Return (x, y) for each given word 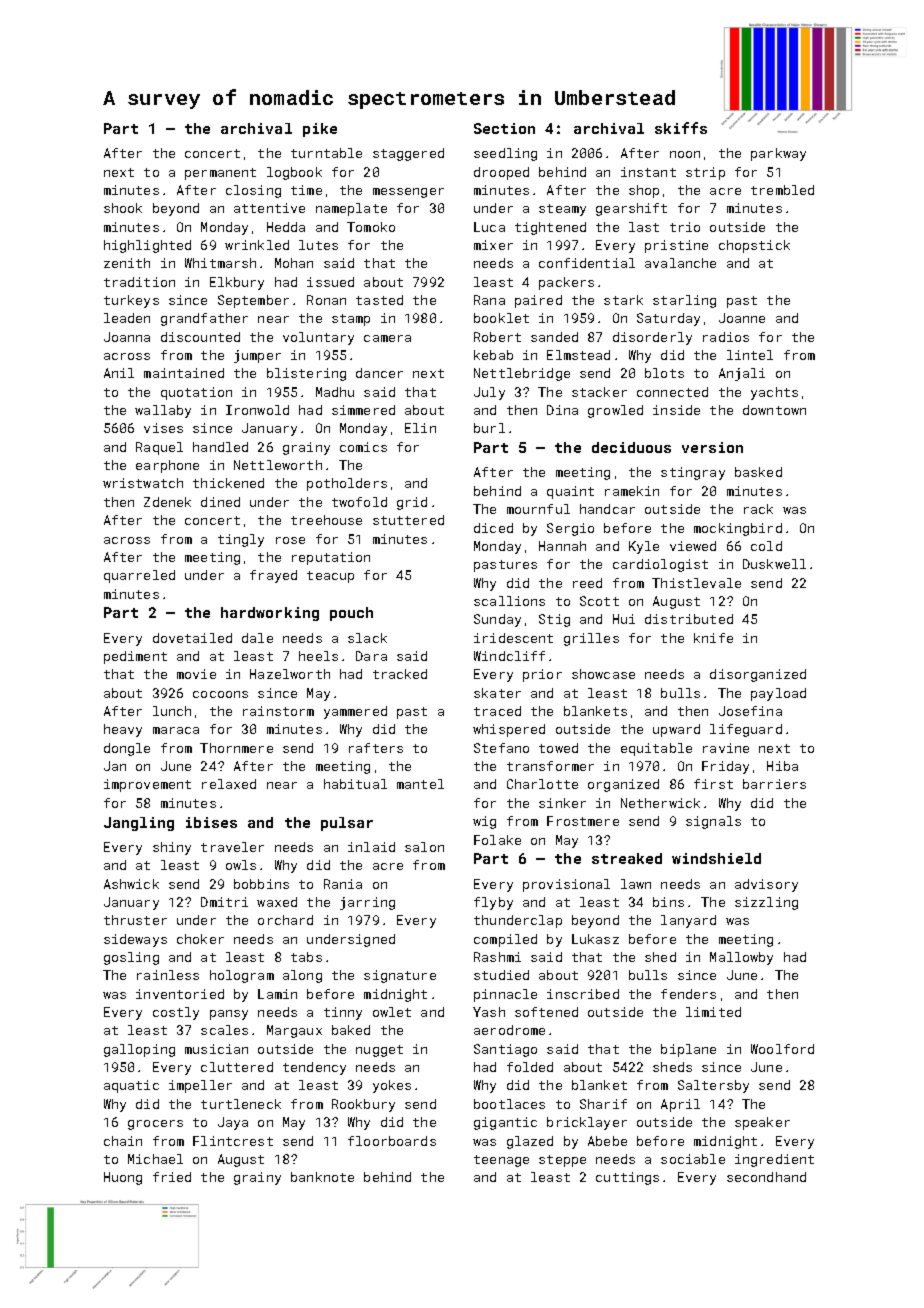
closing (253, 191)
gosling (131, 958)
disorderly (652, 338)
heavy (123, 730)
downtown (774, 410)
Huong (123, 1178)
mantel (420, 784)
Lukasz (595, 939)
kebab (493, 355)
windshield (716, 858)
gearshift (631, 209)
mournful (538, 509)
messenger (408, 193)
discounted (200, 337)
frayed (273, 576)
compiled (505, 940)
